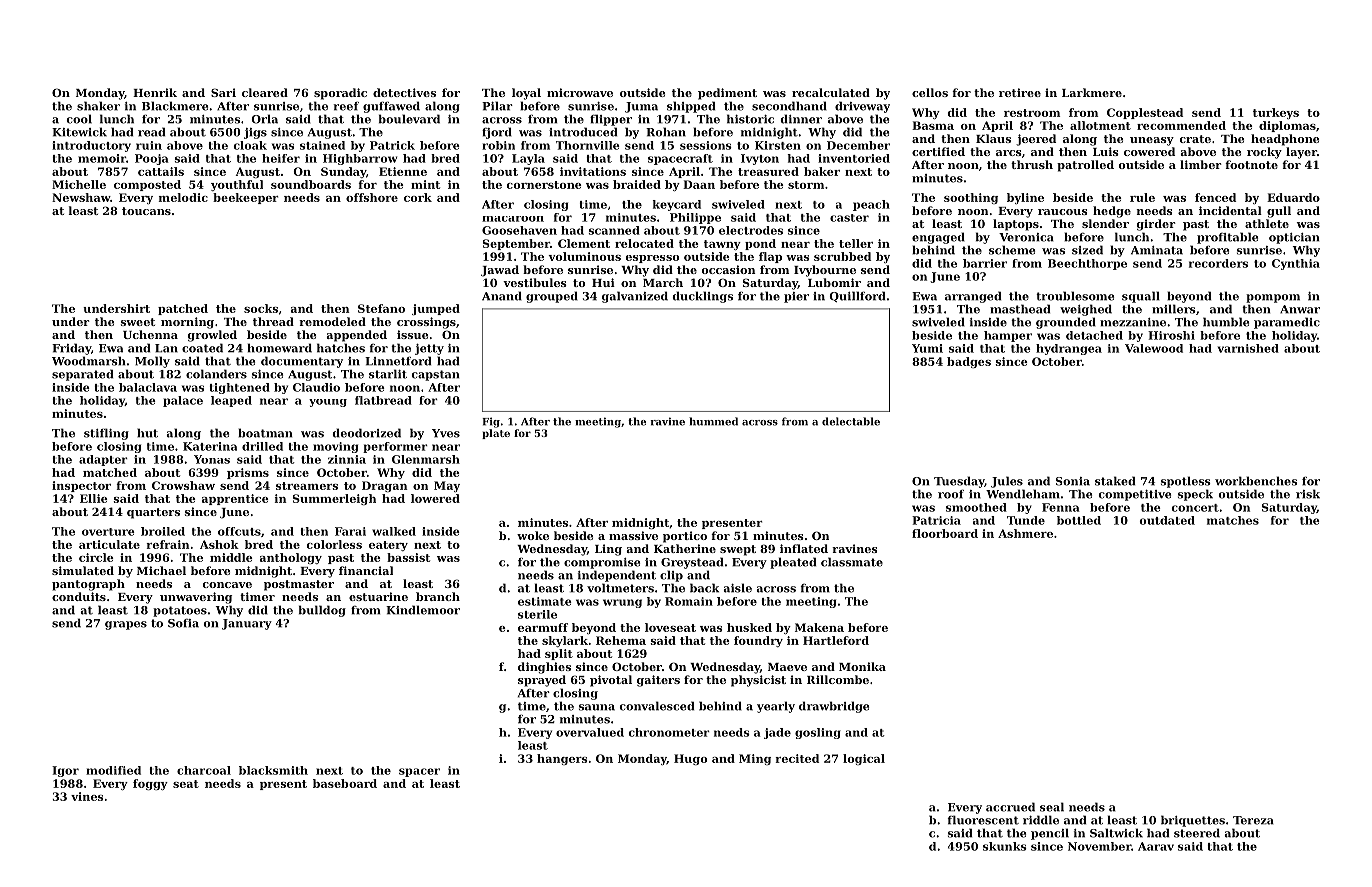  Describe the element at coordinates (126, 625) in the page. I see `grapes` at that location.
